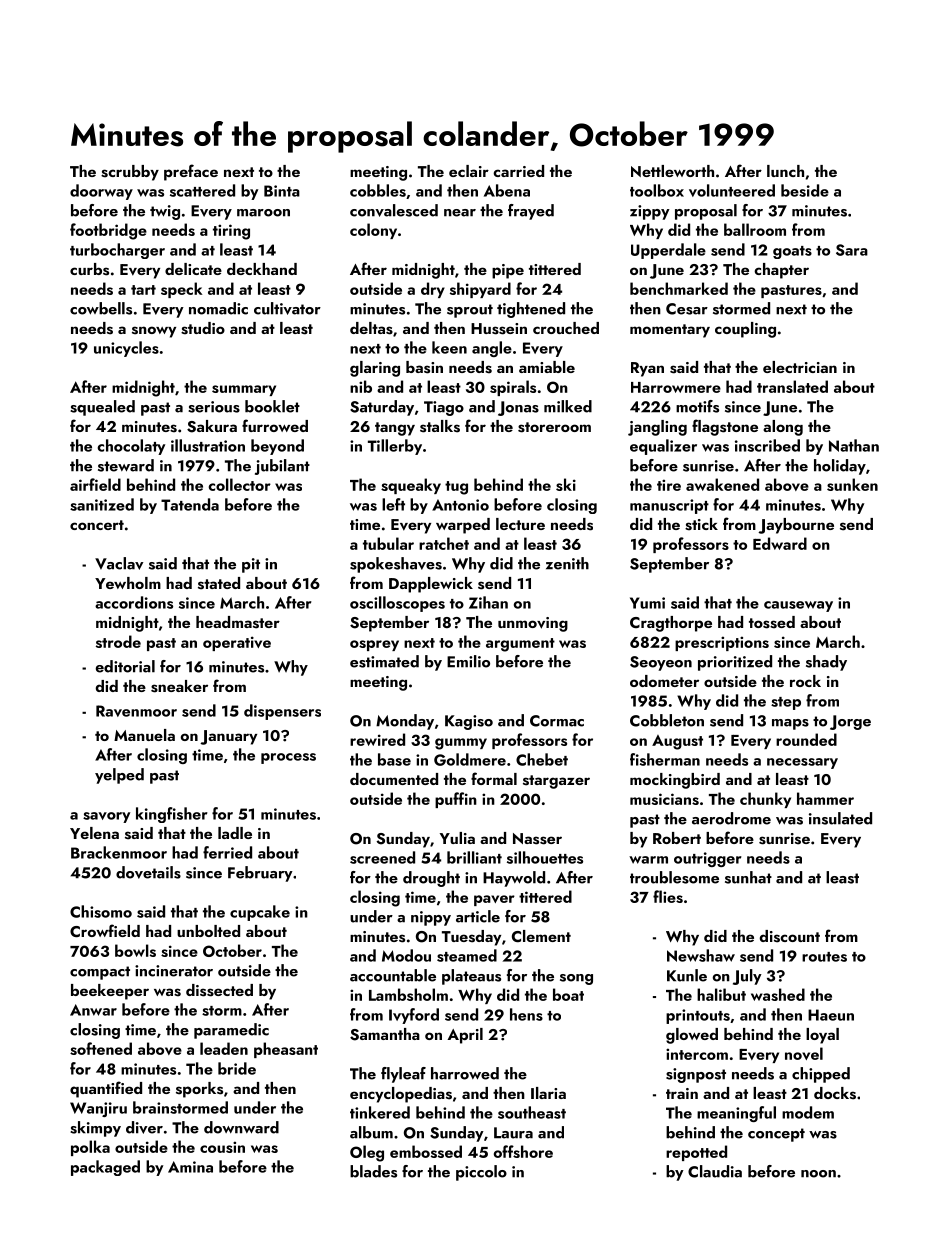 The image size is (952, 1233). I want to click on electrician, so click(800, 367).
